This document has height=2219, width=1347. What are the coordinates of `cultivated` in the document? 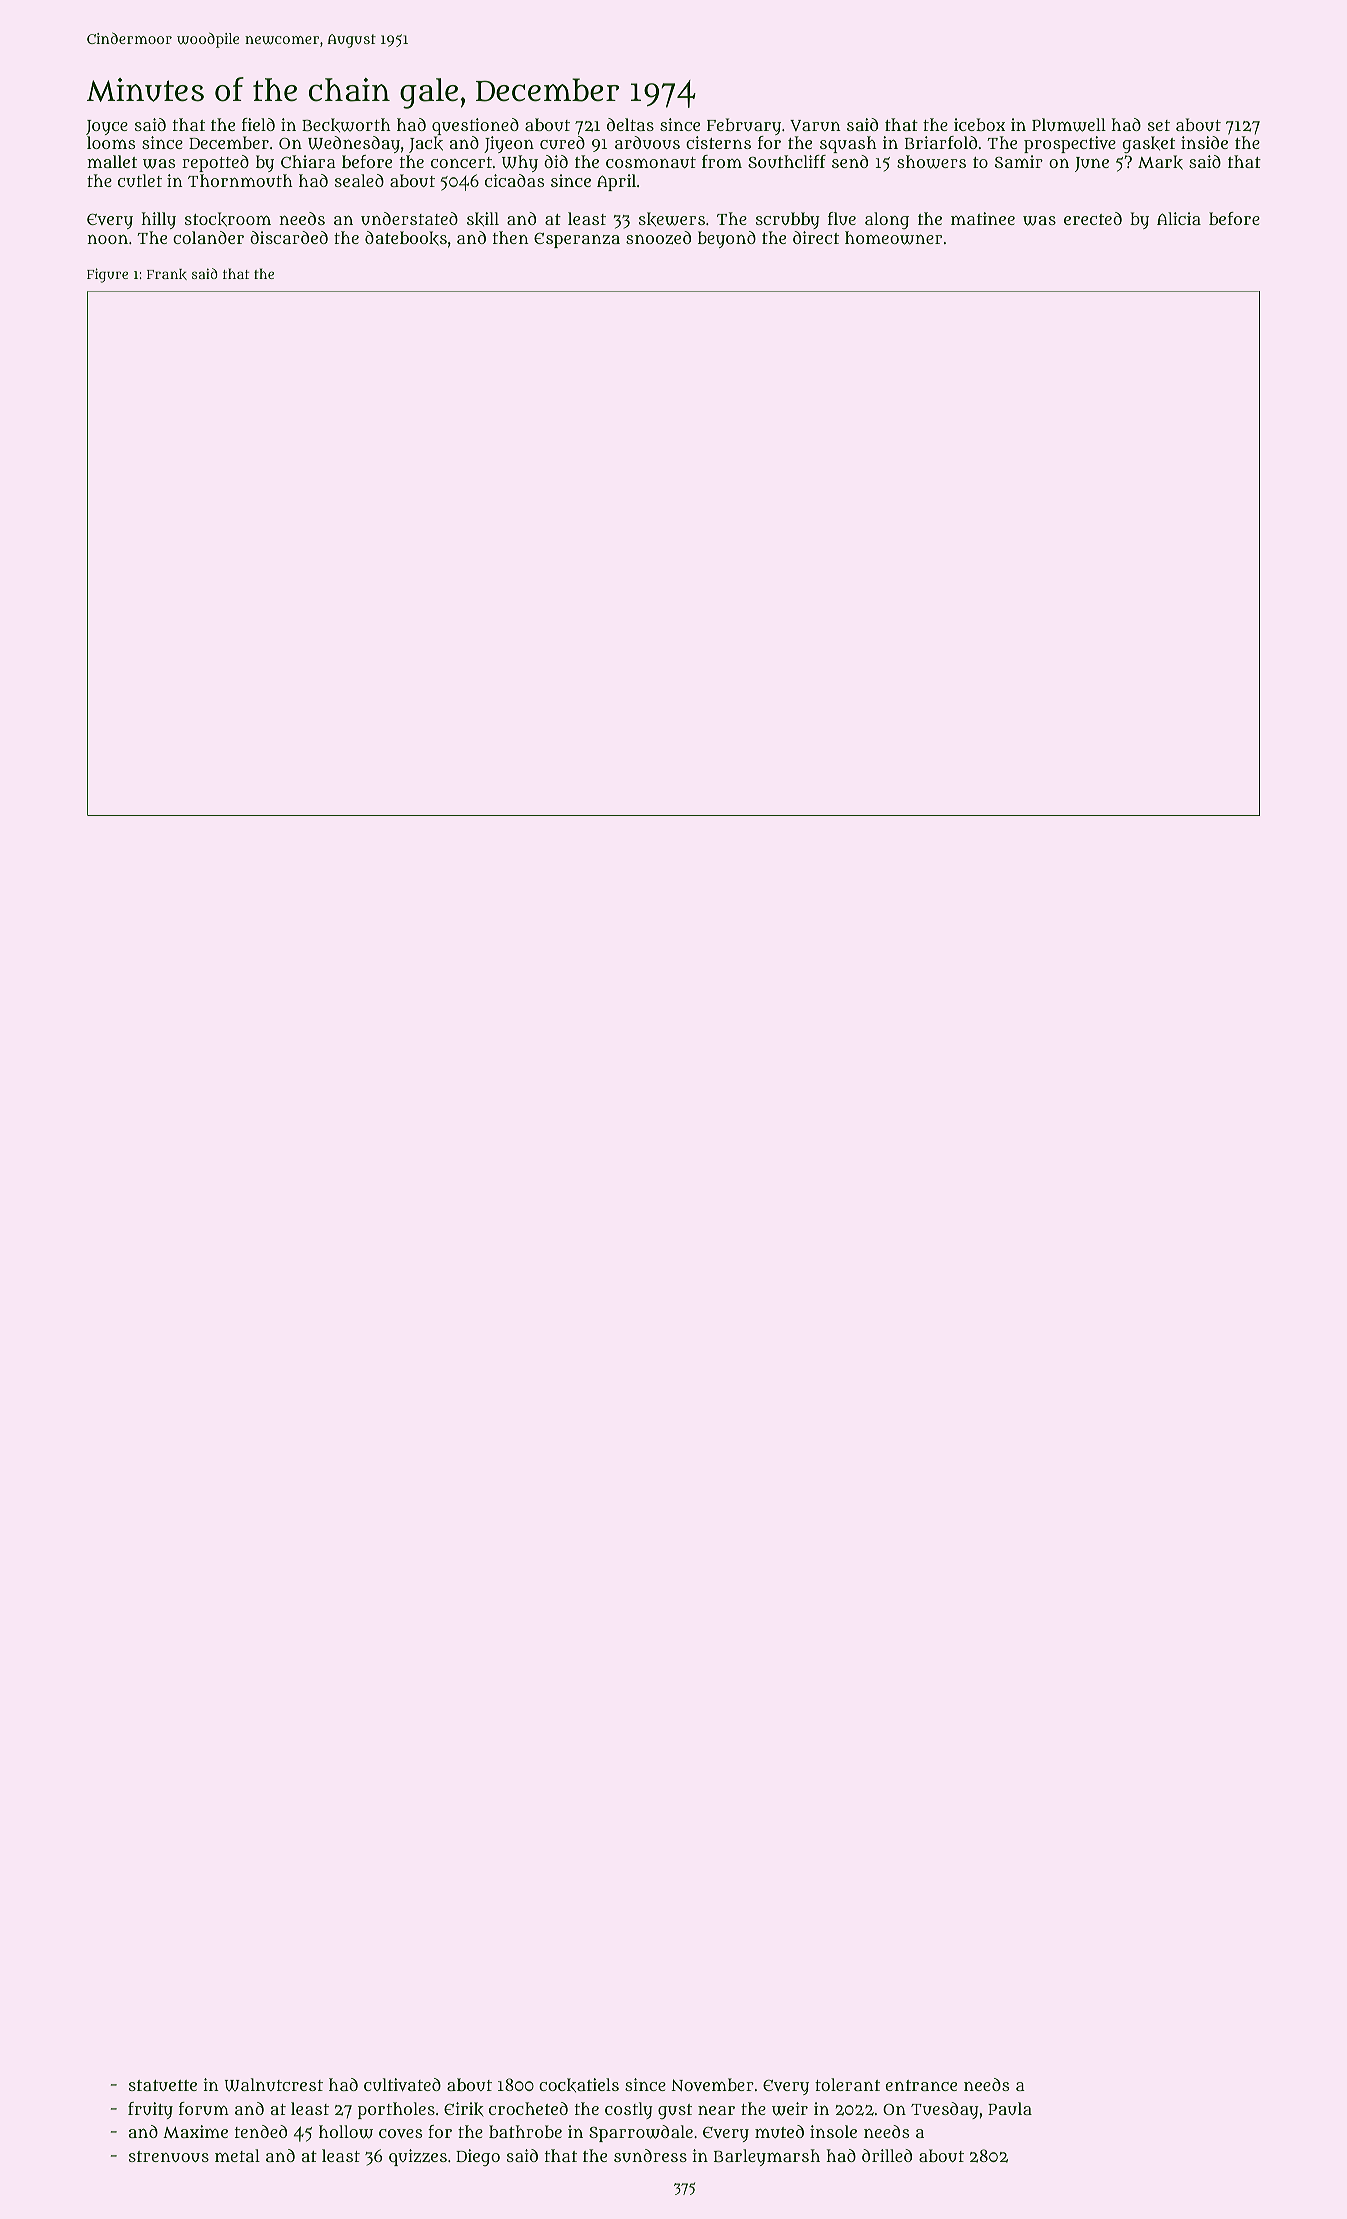 It's located at (402, 2084).
